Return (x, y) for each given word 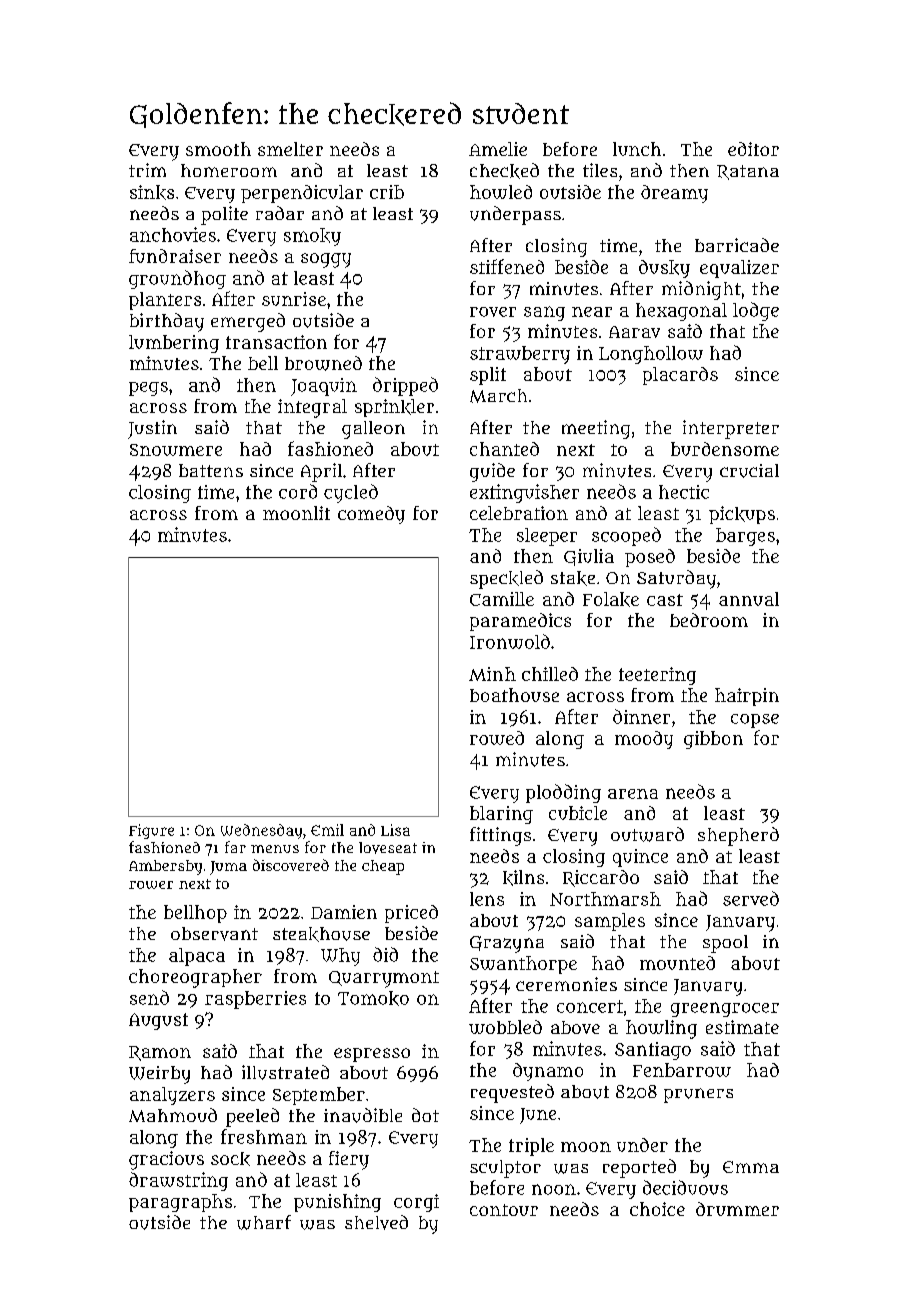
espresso (372, 1055)
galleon (373, 430)
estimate (742, 1027)
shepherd (738, 836)
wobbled (505, 1027)
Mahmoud (173, 1115)
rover (493, 312)
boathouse (514, 695)
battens (211, 470)
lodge (756, 311)
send (149, 997)
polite (224, 215)
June (538, 1116)
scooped (626, 536)
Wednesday (261, 831)
